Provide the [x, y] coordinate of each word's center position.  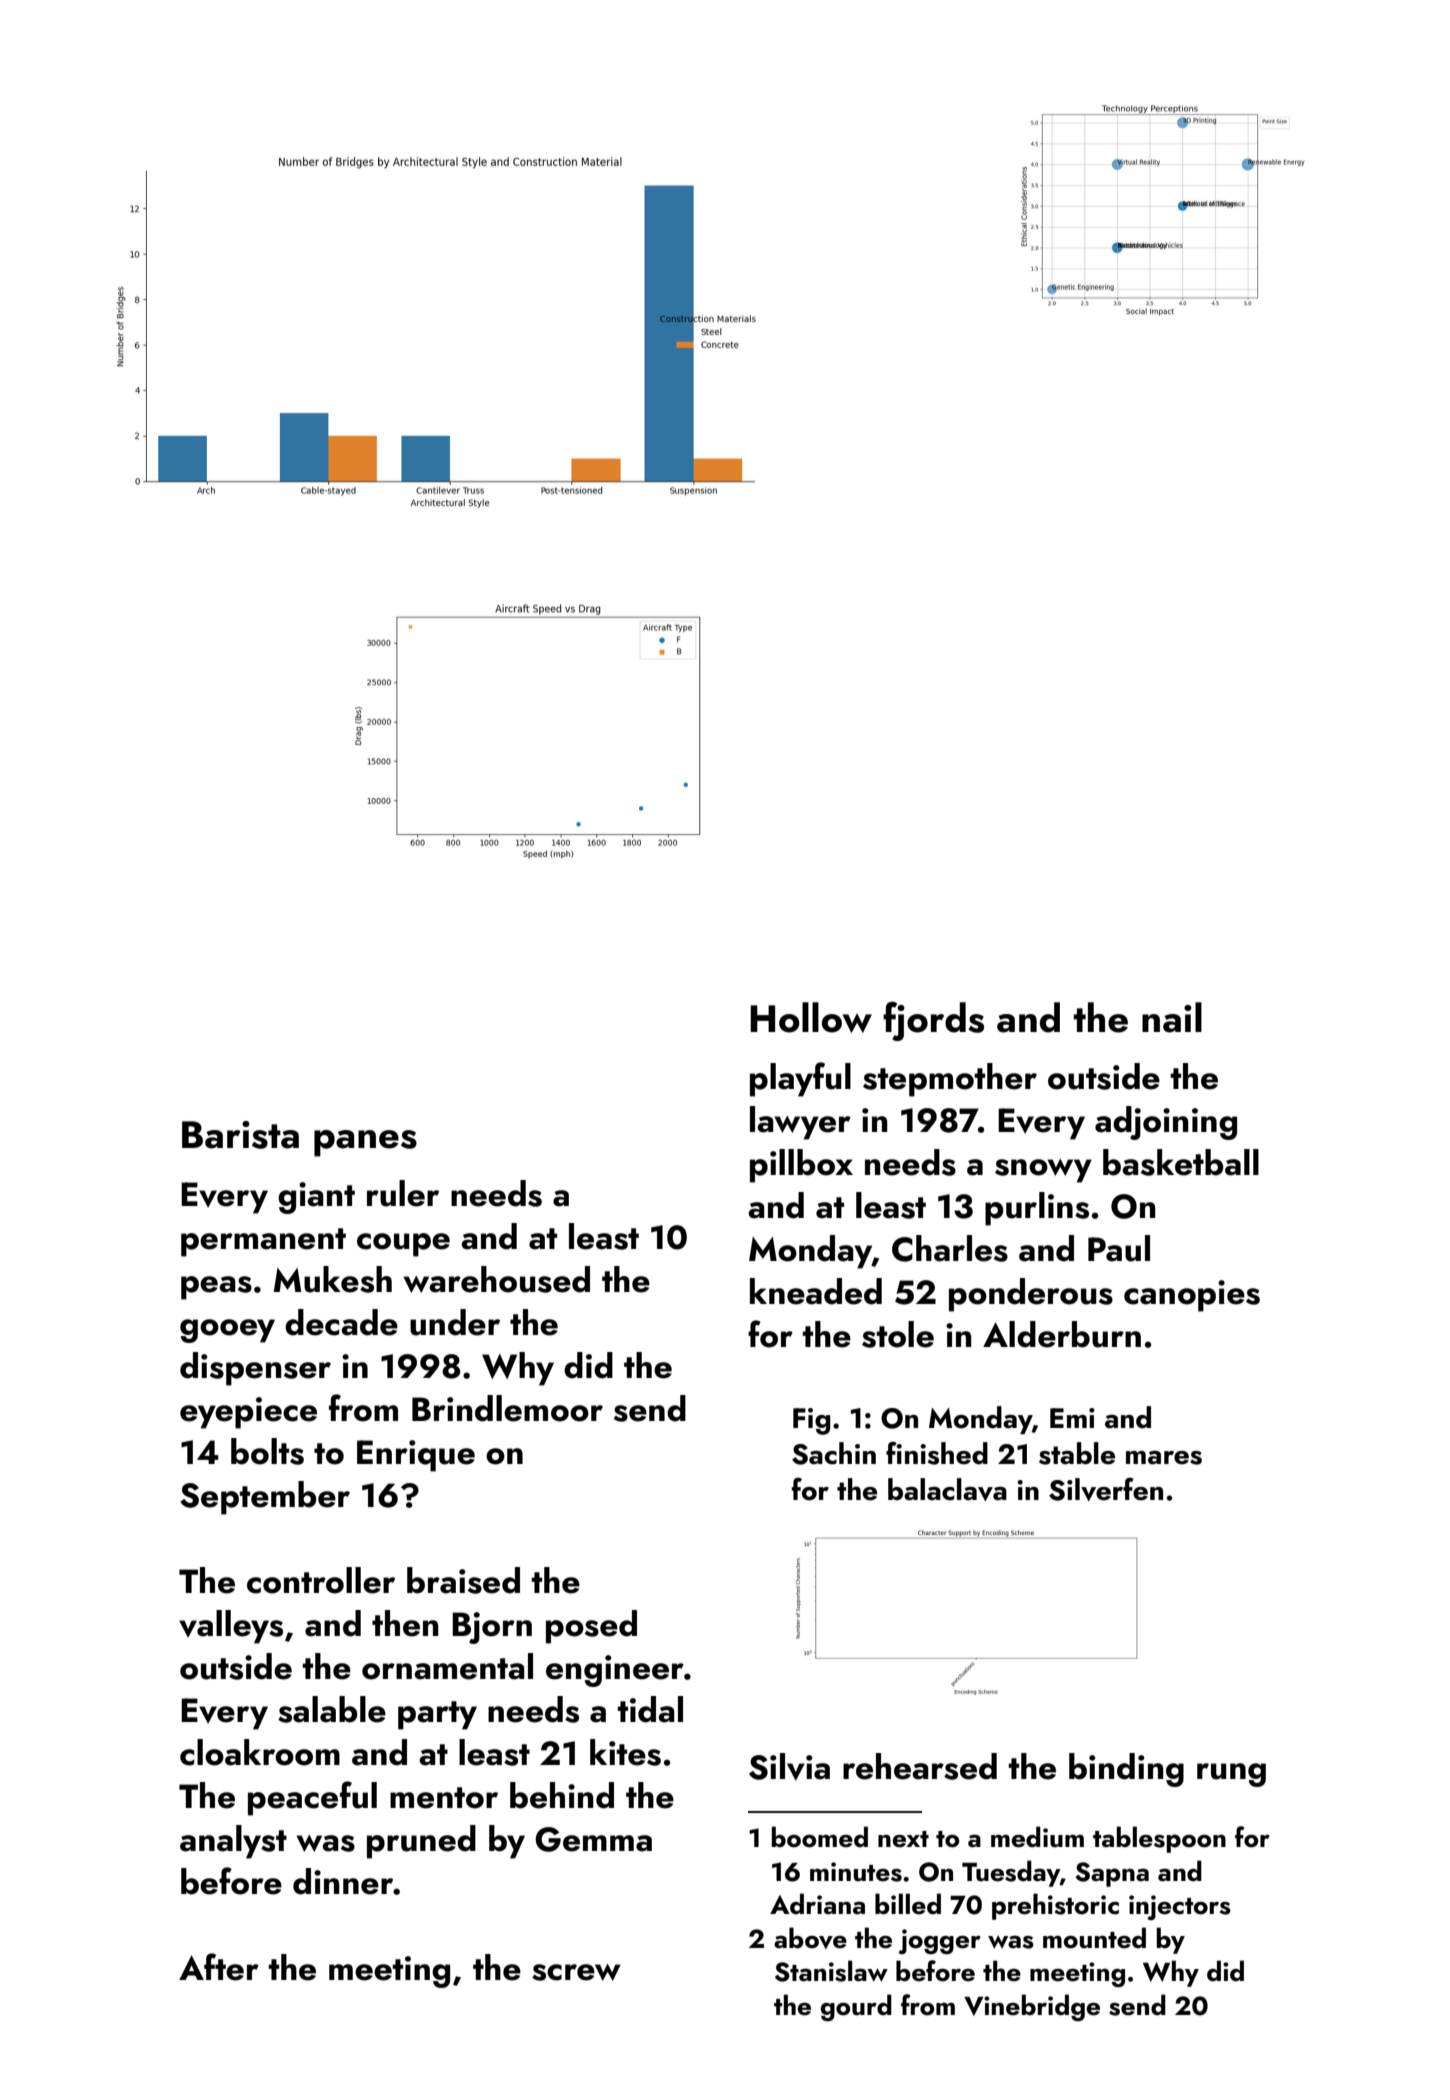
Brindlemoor [507, 1408]
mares [1164, 1458]
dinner [343, 1881]
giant [316, 1198]
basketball [1181, 1162]
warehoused [496, 1279]
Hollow [811, 1017]
